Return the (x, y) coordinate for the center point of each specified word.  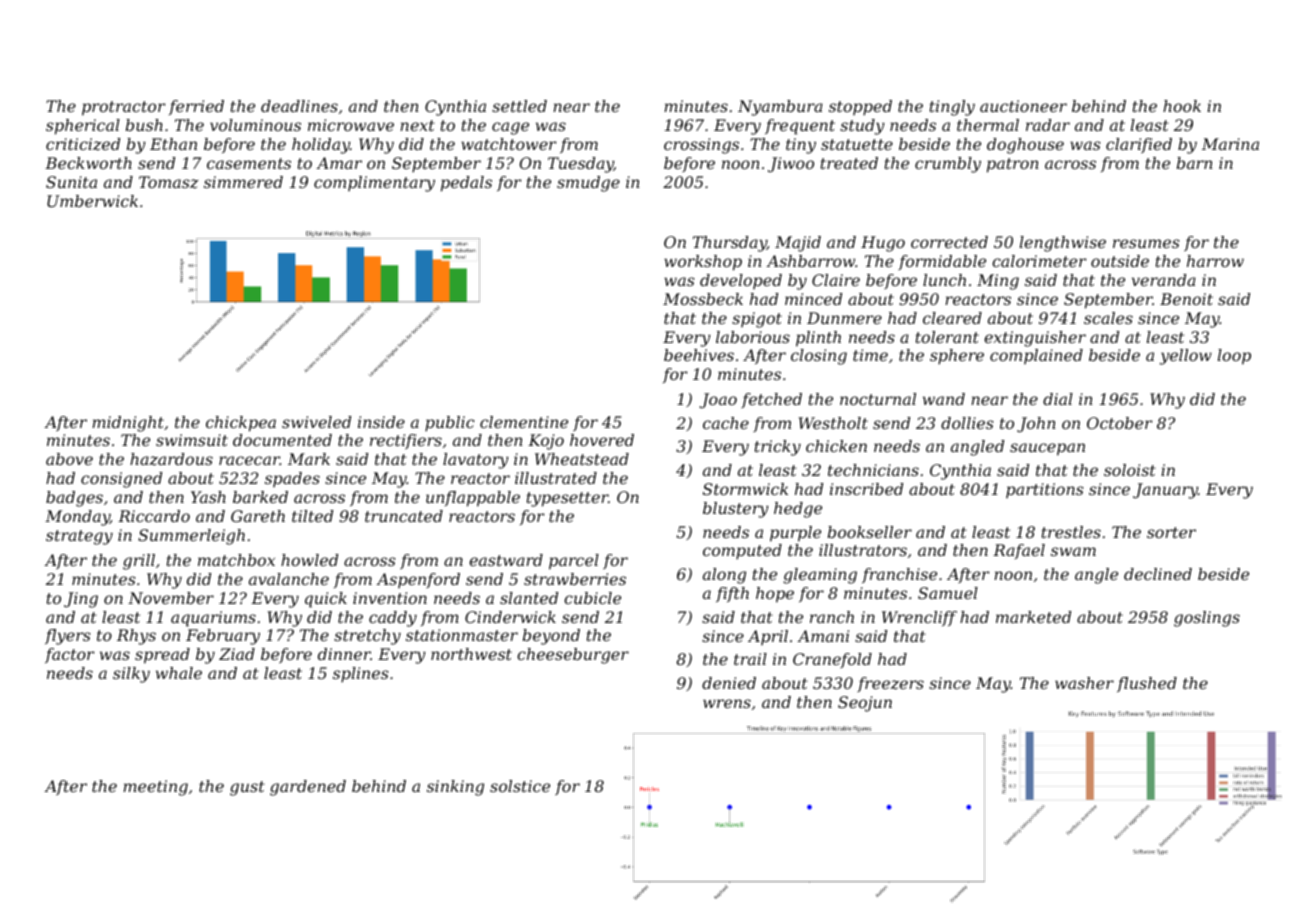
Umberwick (92, 201)
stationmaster (462, 635)
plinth (818, 339)
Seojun (865, 704)
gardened (308, 788)
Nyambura (780, 108)
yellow (1186, 357)
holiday (321, 146)
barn (1195, 163)
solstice (520, 786)
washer (1084, 683)
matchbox (236, 560)
